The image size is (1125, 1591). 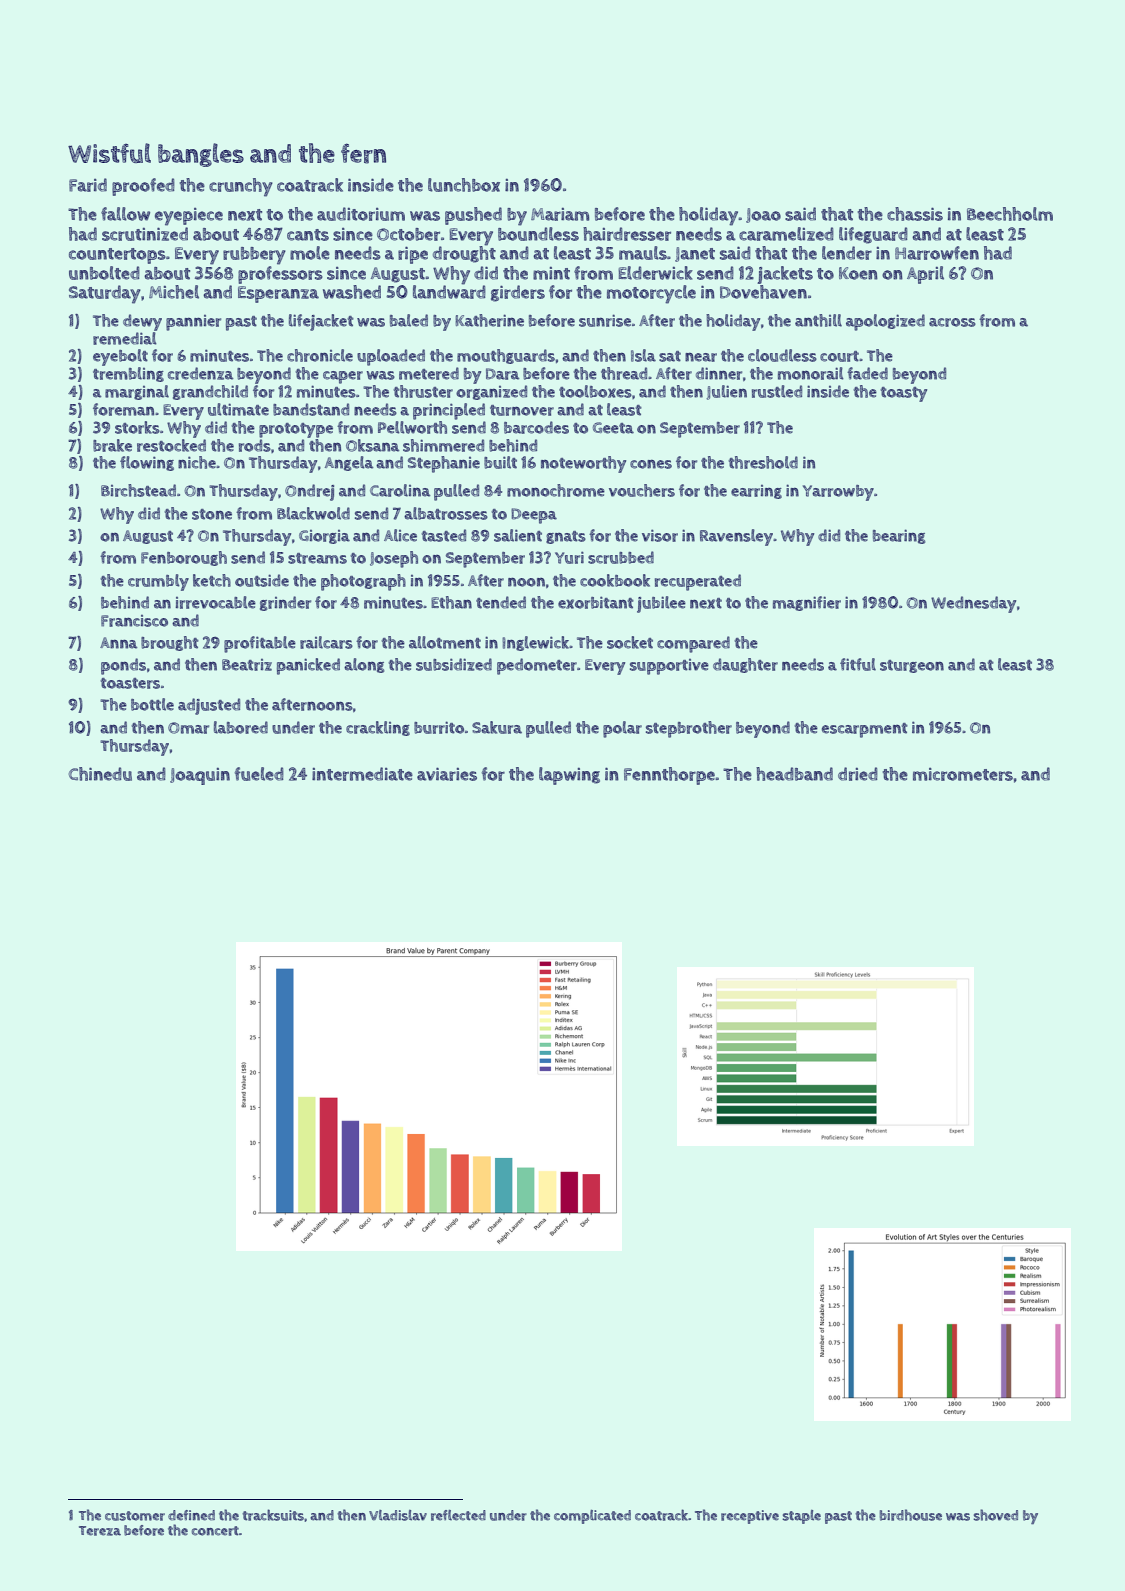 What do you see at coordinates (858, 774) in the screenshot?
I see `dried` at bounding box center [858, 774].
